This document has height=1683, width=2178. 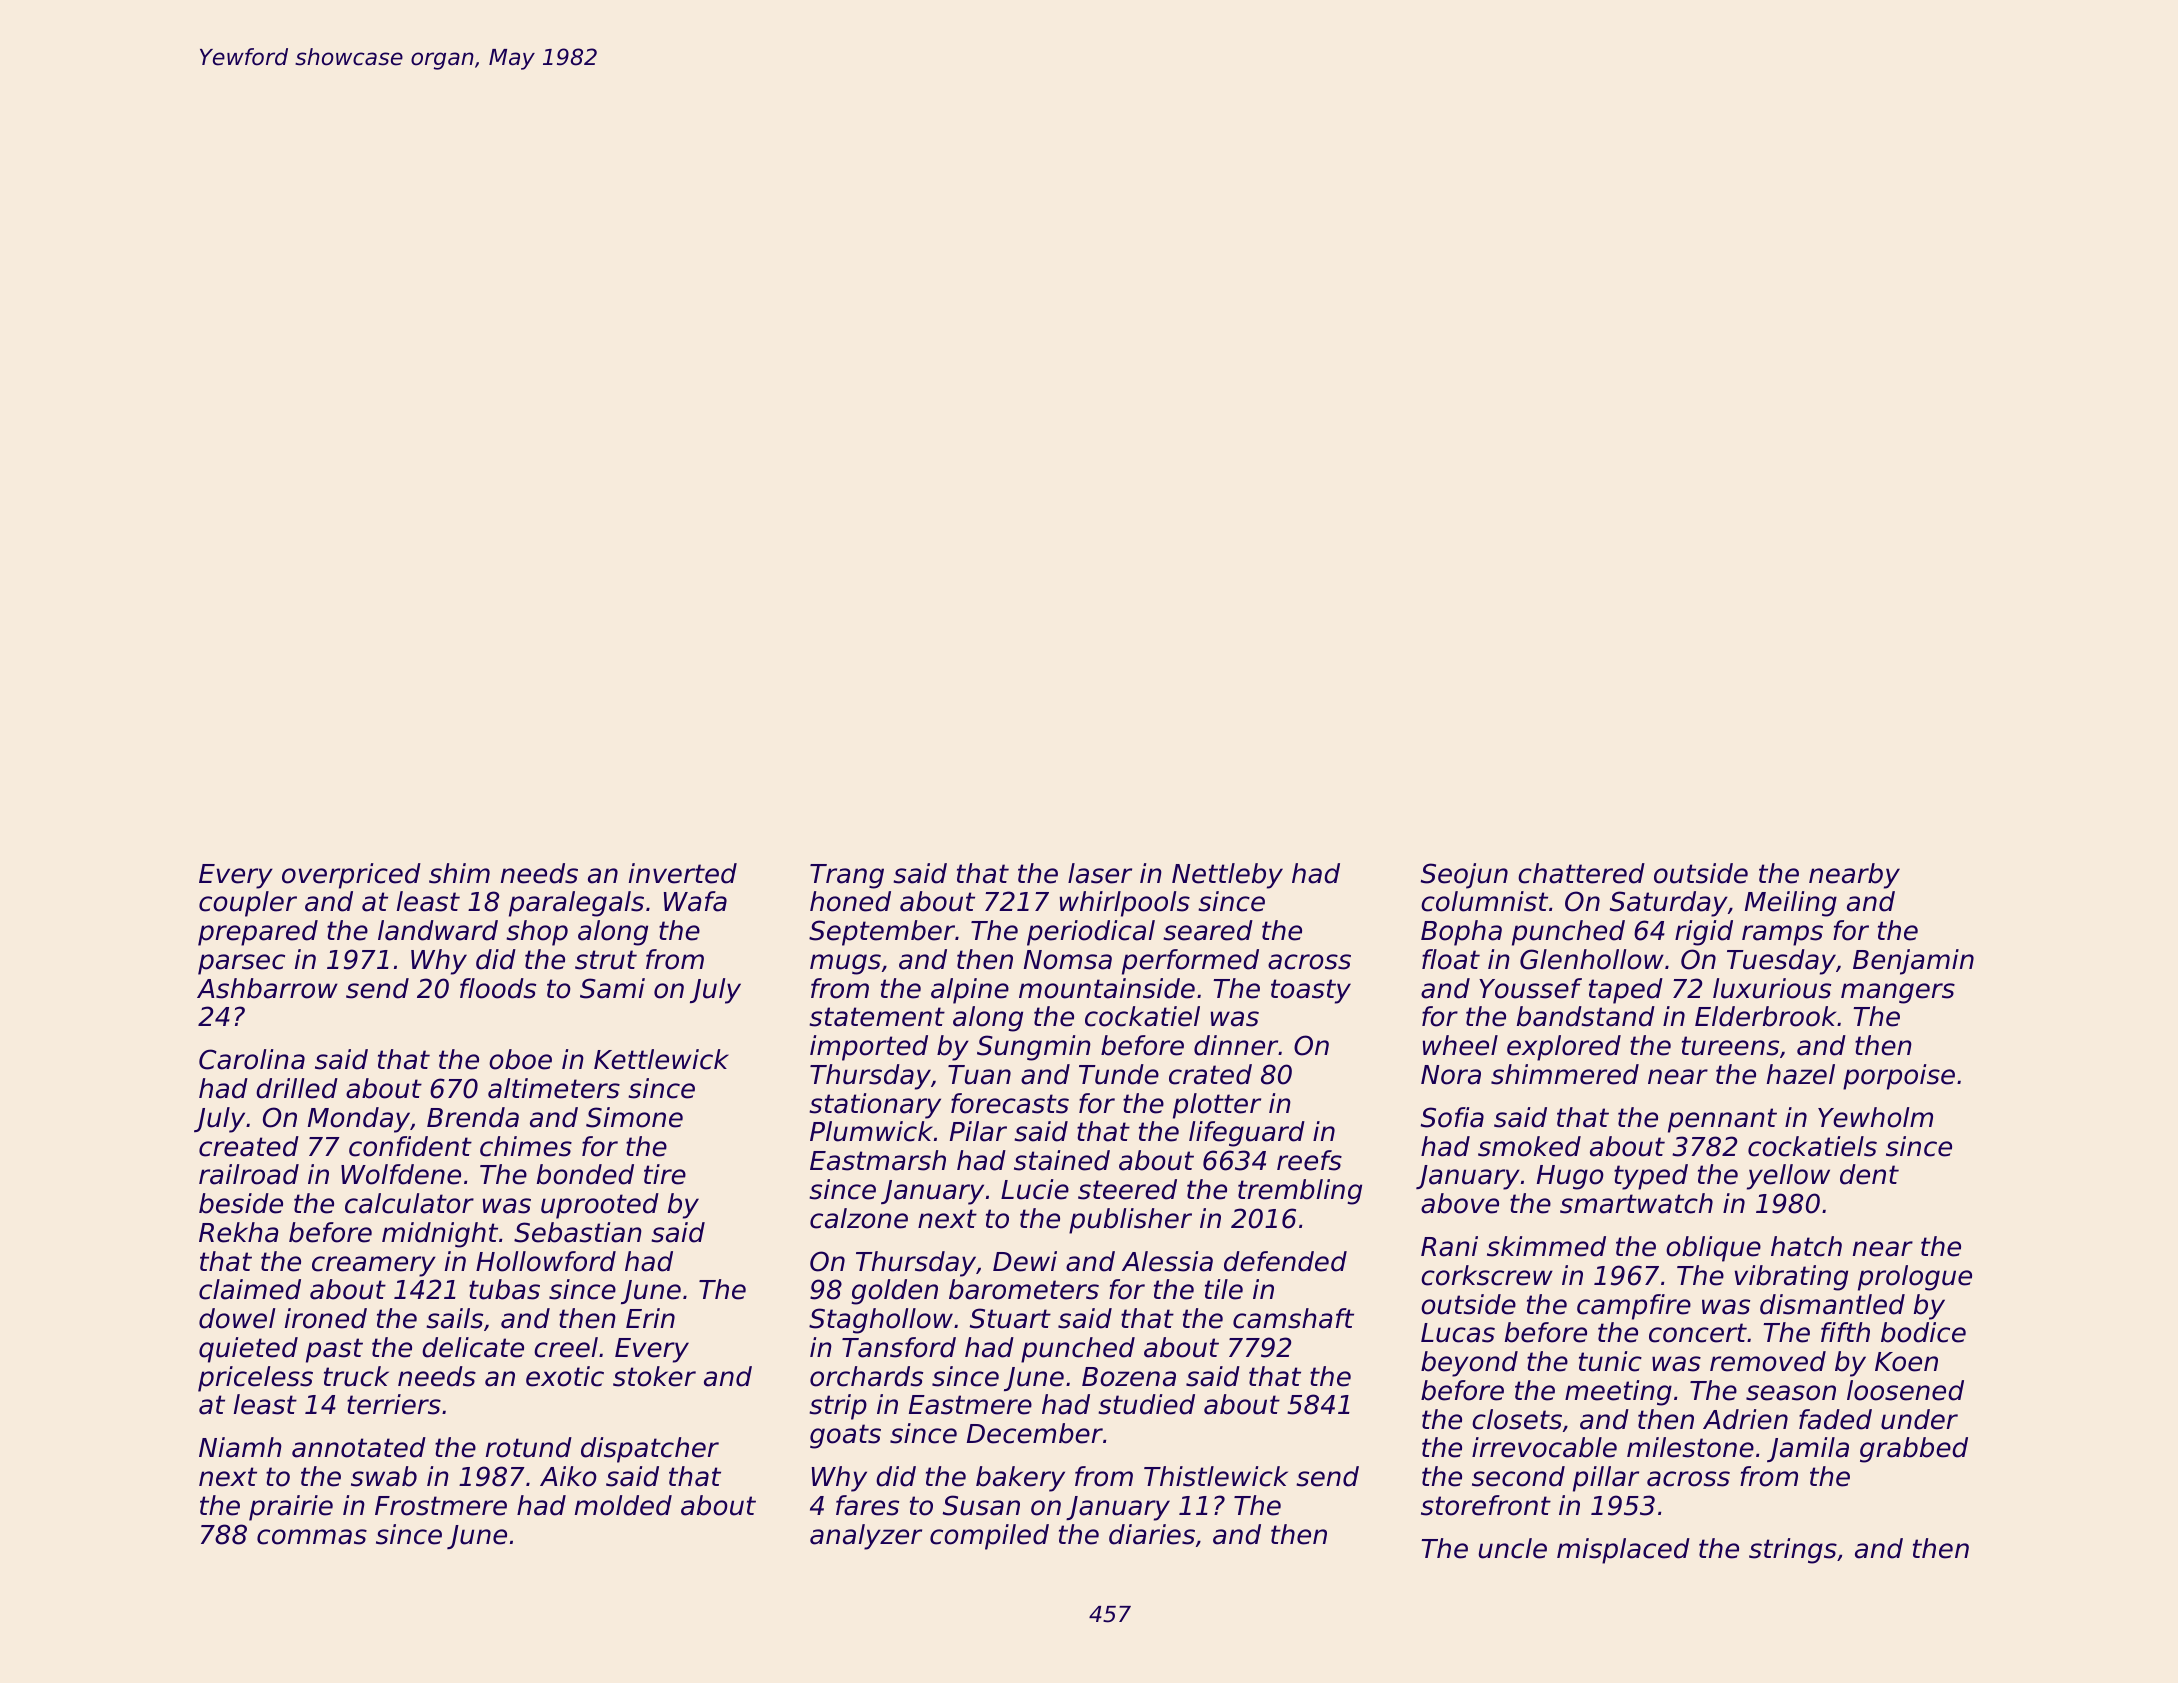 I want to click on skimmed, so click(x=1546, y=1246).
